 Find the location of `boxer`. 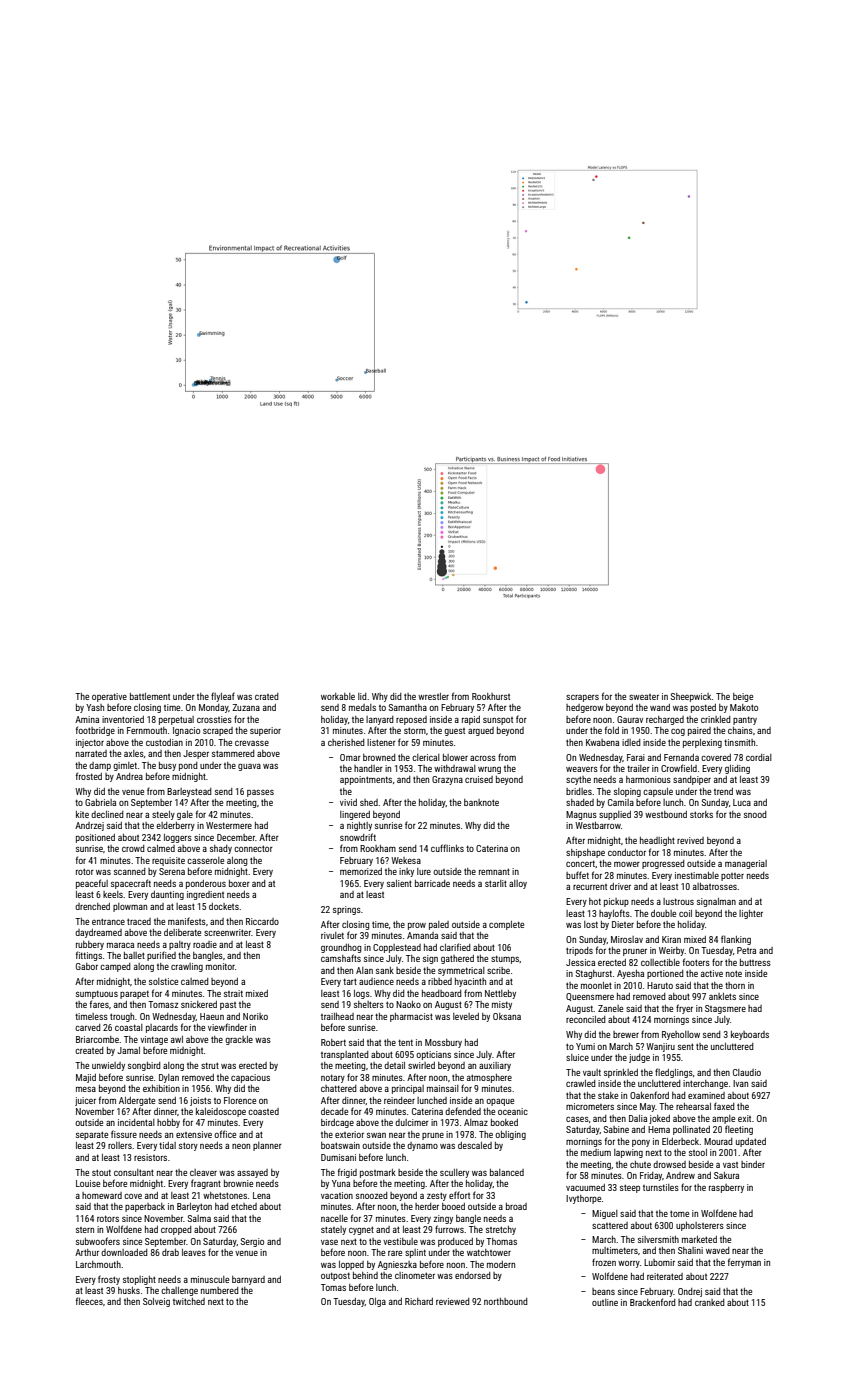

boxer is located at coordinates (239, 883).
